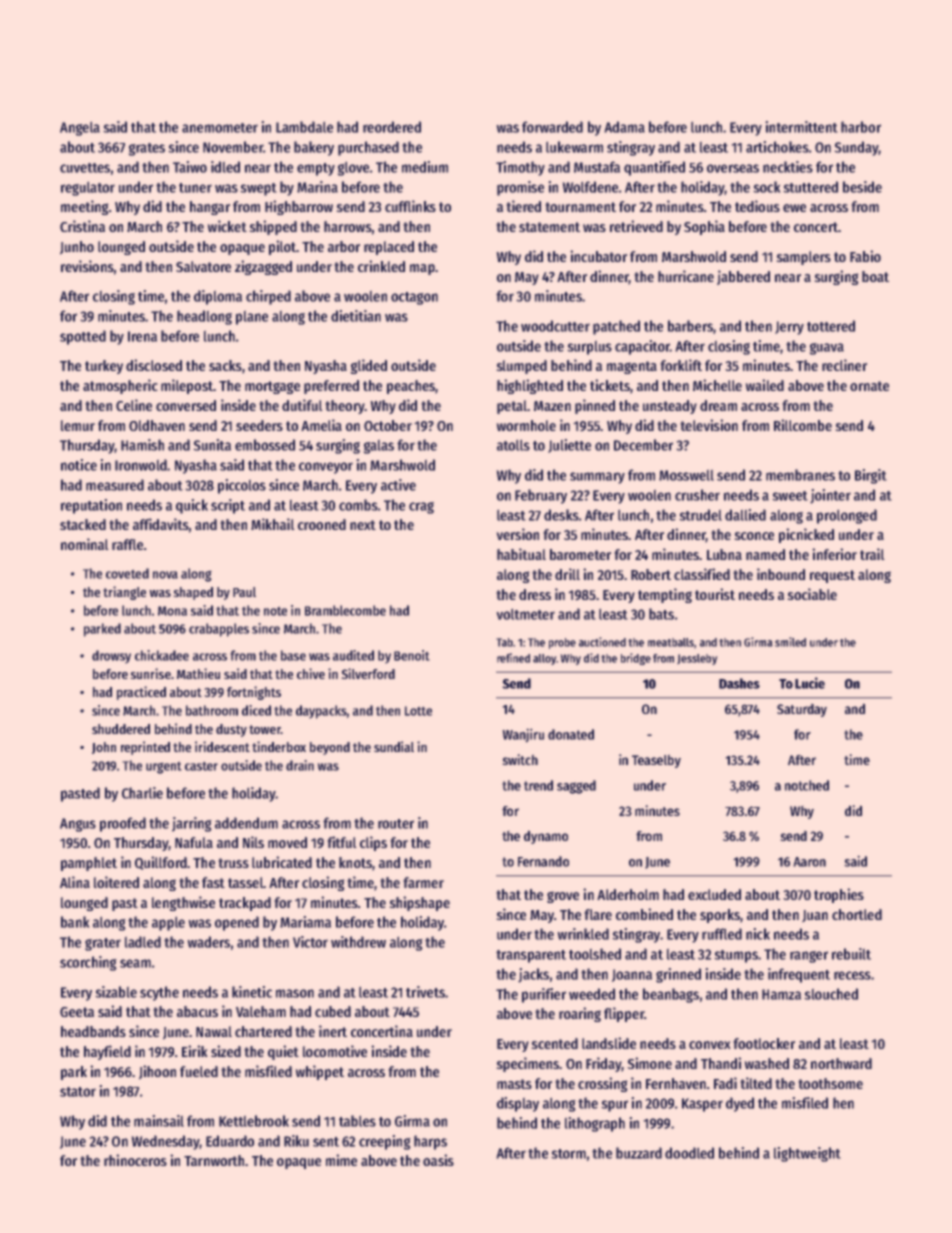 The image size is (952, 1233). I want to click on headlong, so click(204, 317).
